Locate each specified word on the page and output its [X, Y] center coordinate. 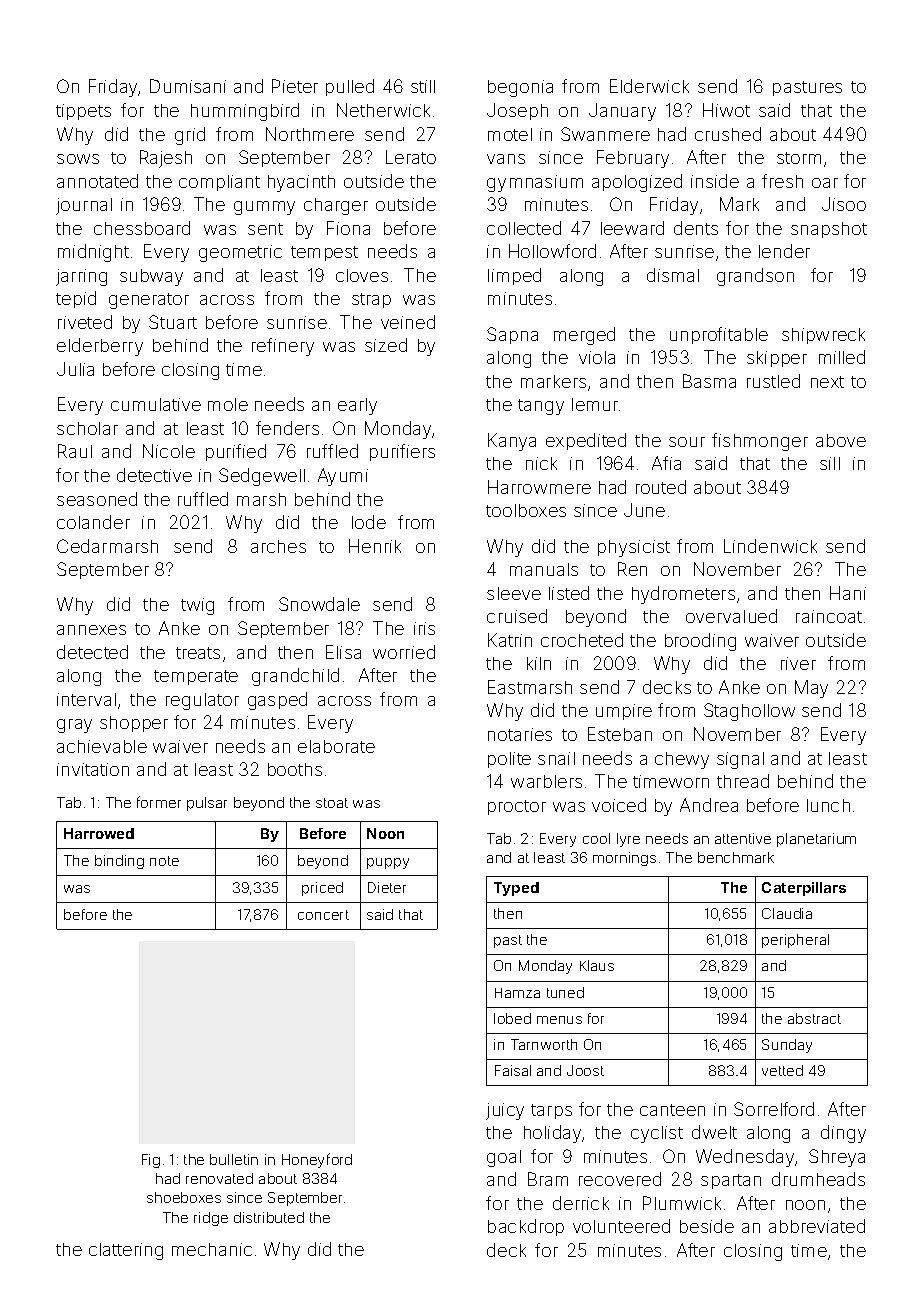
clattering [126, 1251]
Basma [709, 381]
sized [386, 345]
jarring [81, 277]
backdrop [526, 1227]
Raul [75, 451]
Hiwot [726, 110]
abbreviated [817, 1226]
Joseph [517, 111]
